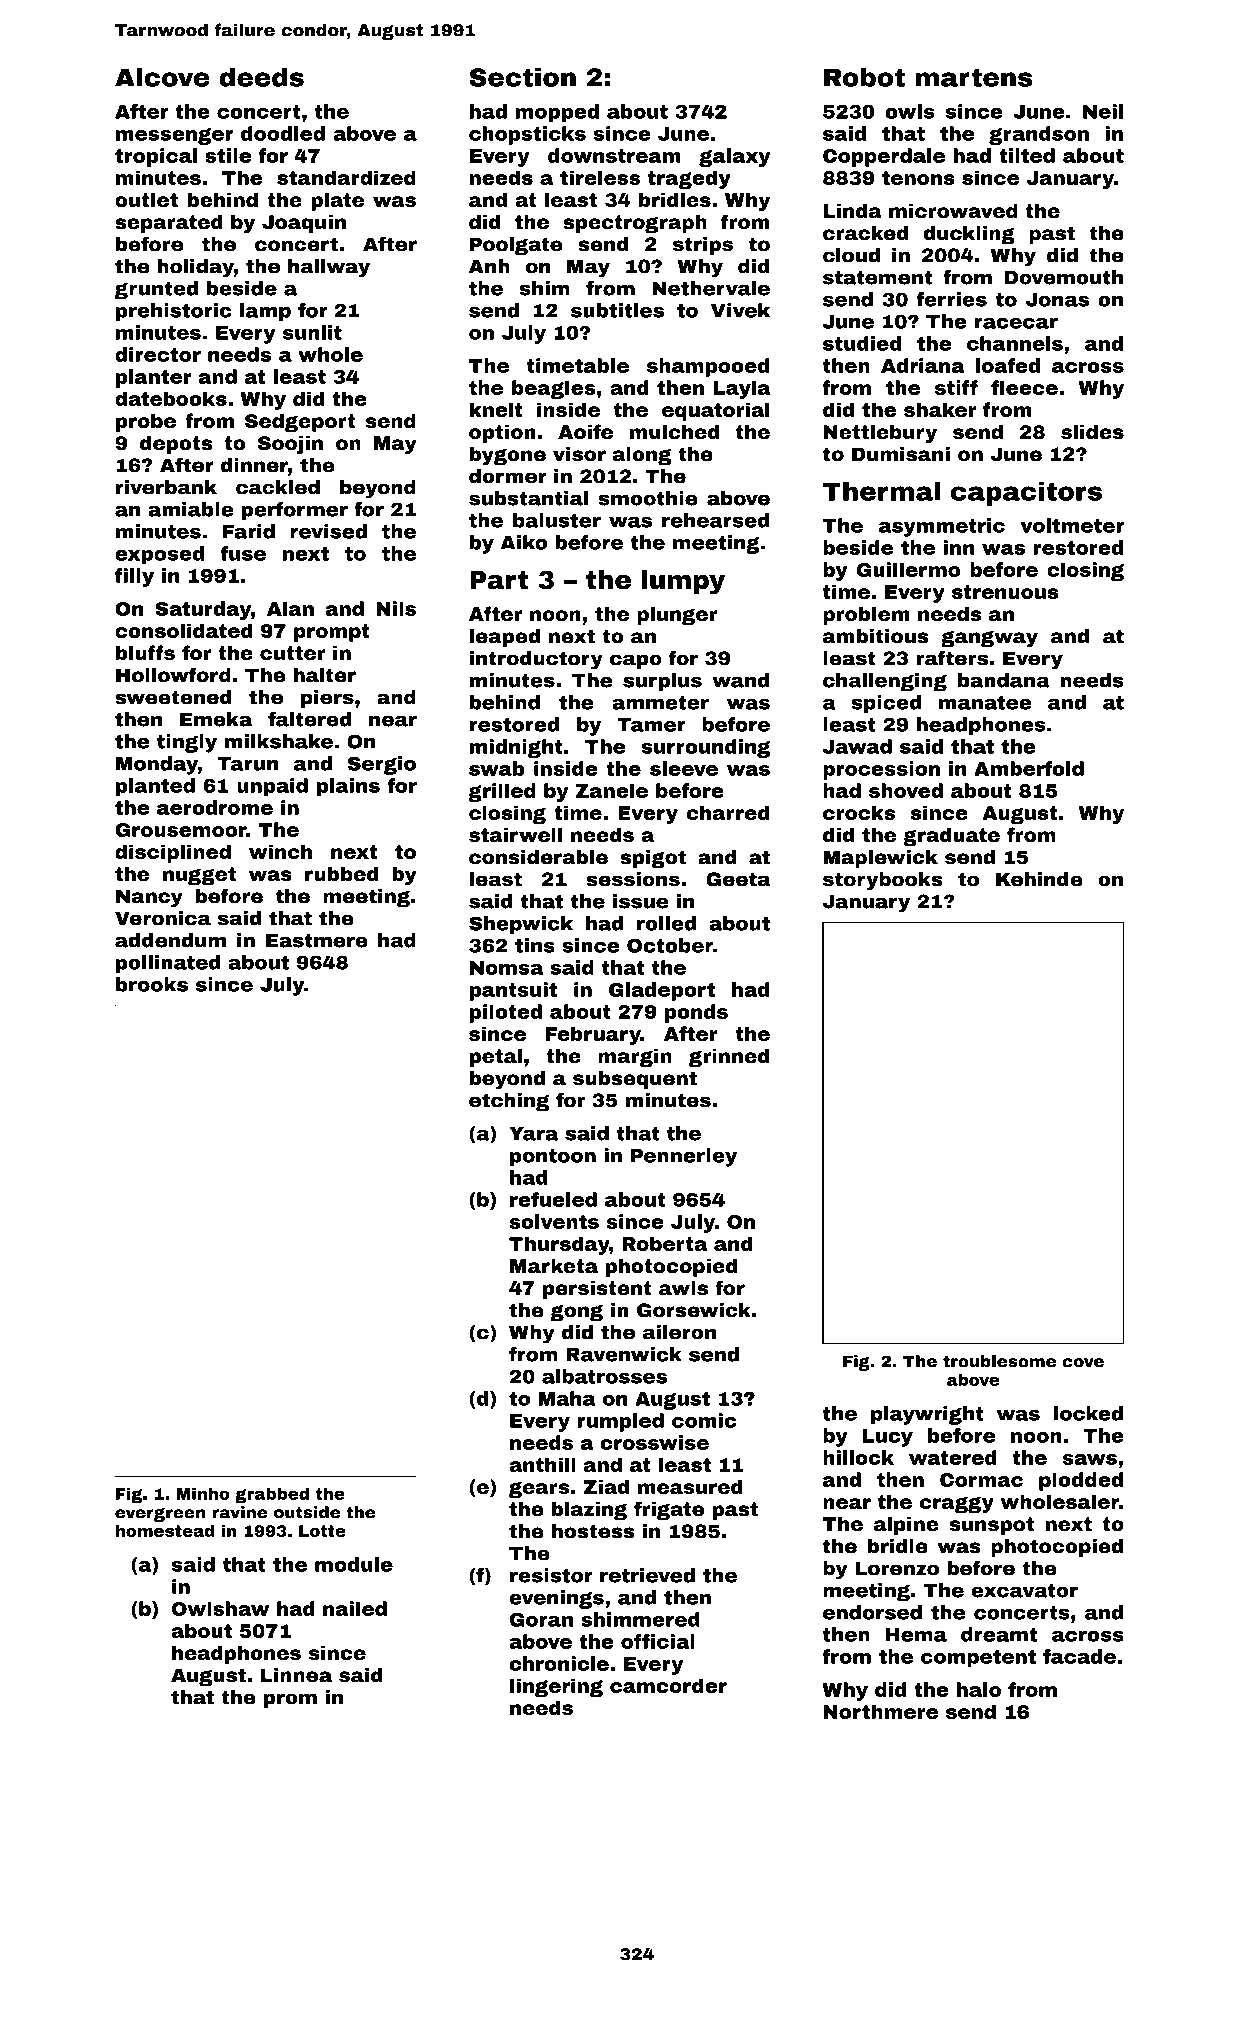 The width and height of the document is (1239, 2040). Describe the element at coordinates (690, 1486) in the document. I see `measured` at that location.
